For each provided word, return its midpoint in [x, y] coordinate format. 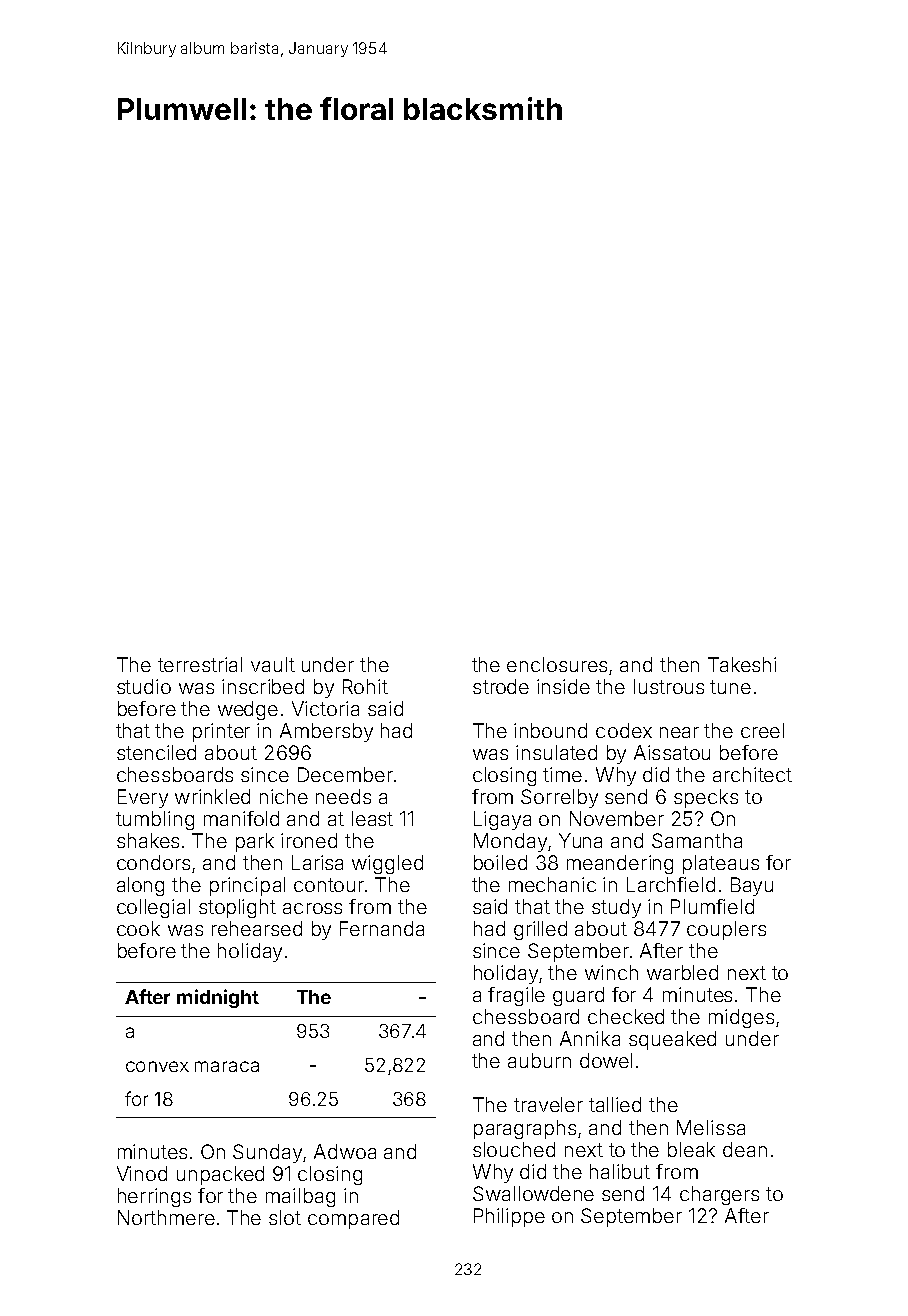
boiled [500, 862]
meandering [620, 864]
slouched [514, 1149]
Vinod [142, 1173]
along [140, 886]
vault [273, 664]
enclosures [557, 664]
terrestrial [200, 664]
